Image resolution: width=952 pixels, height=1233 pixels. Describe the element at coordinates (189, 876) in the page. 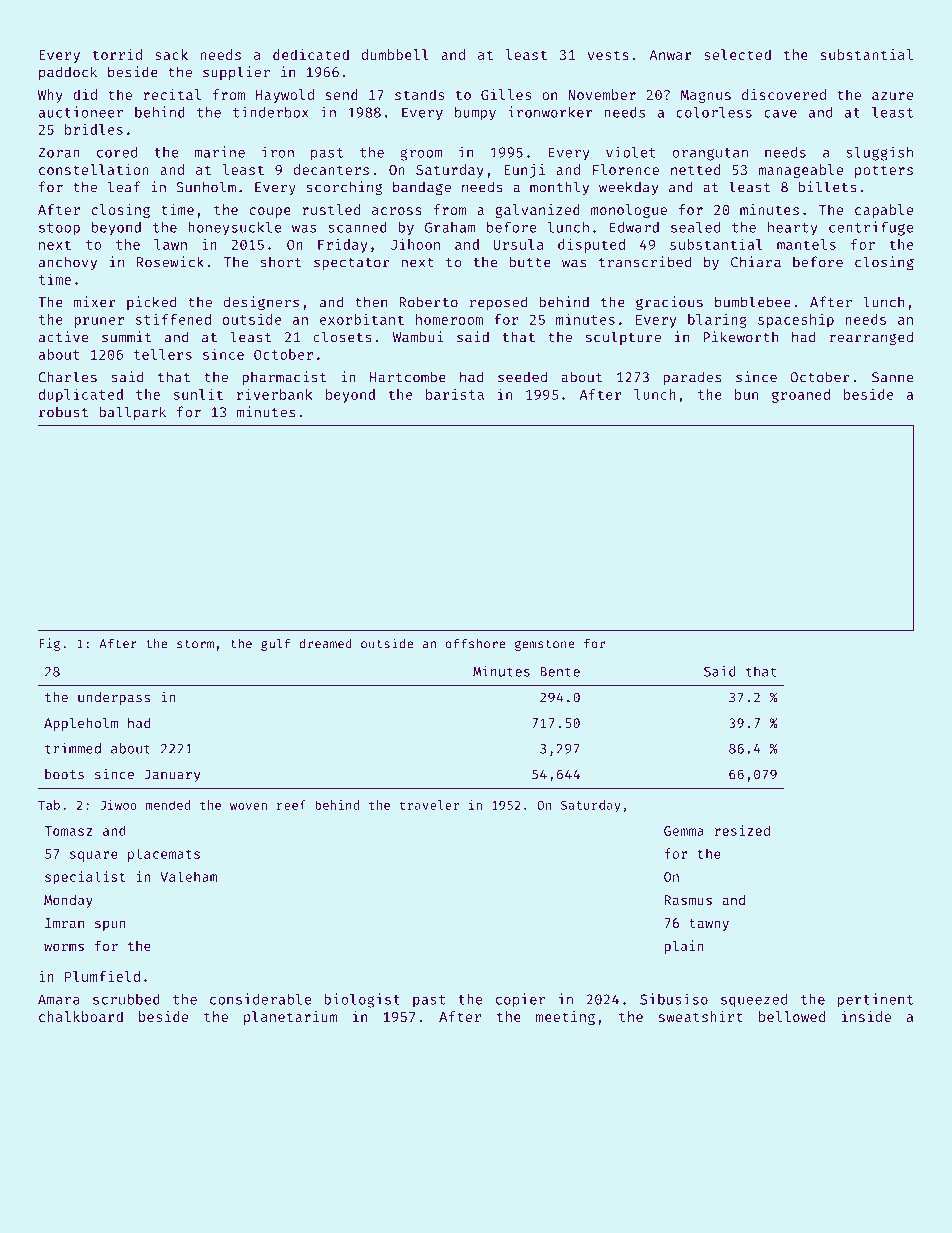

I see `Valeham` at that location.
